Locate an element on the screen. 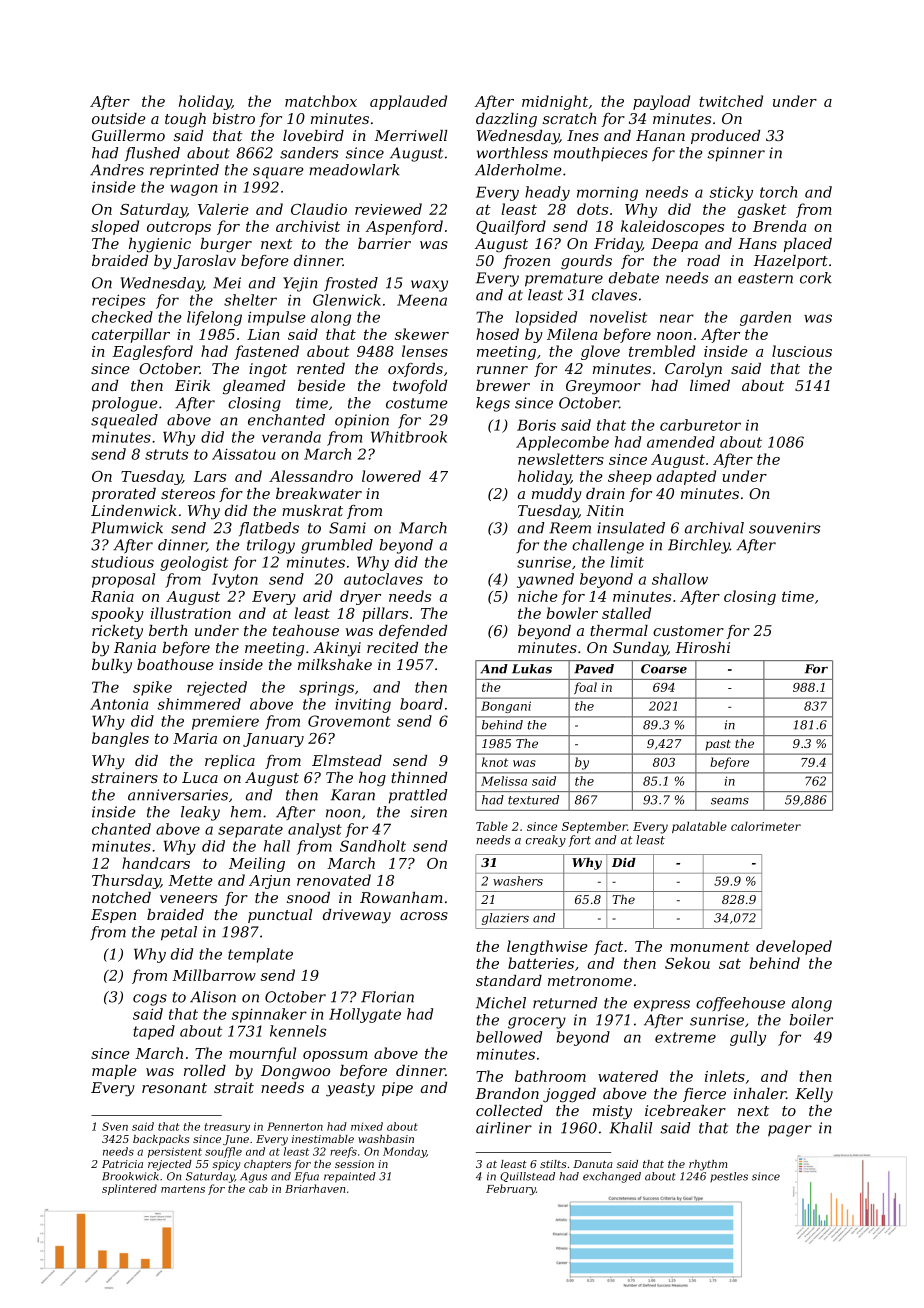  Florian is located at coordinates (387, 997).
